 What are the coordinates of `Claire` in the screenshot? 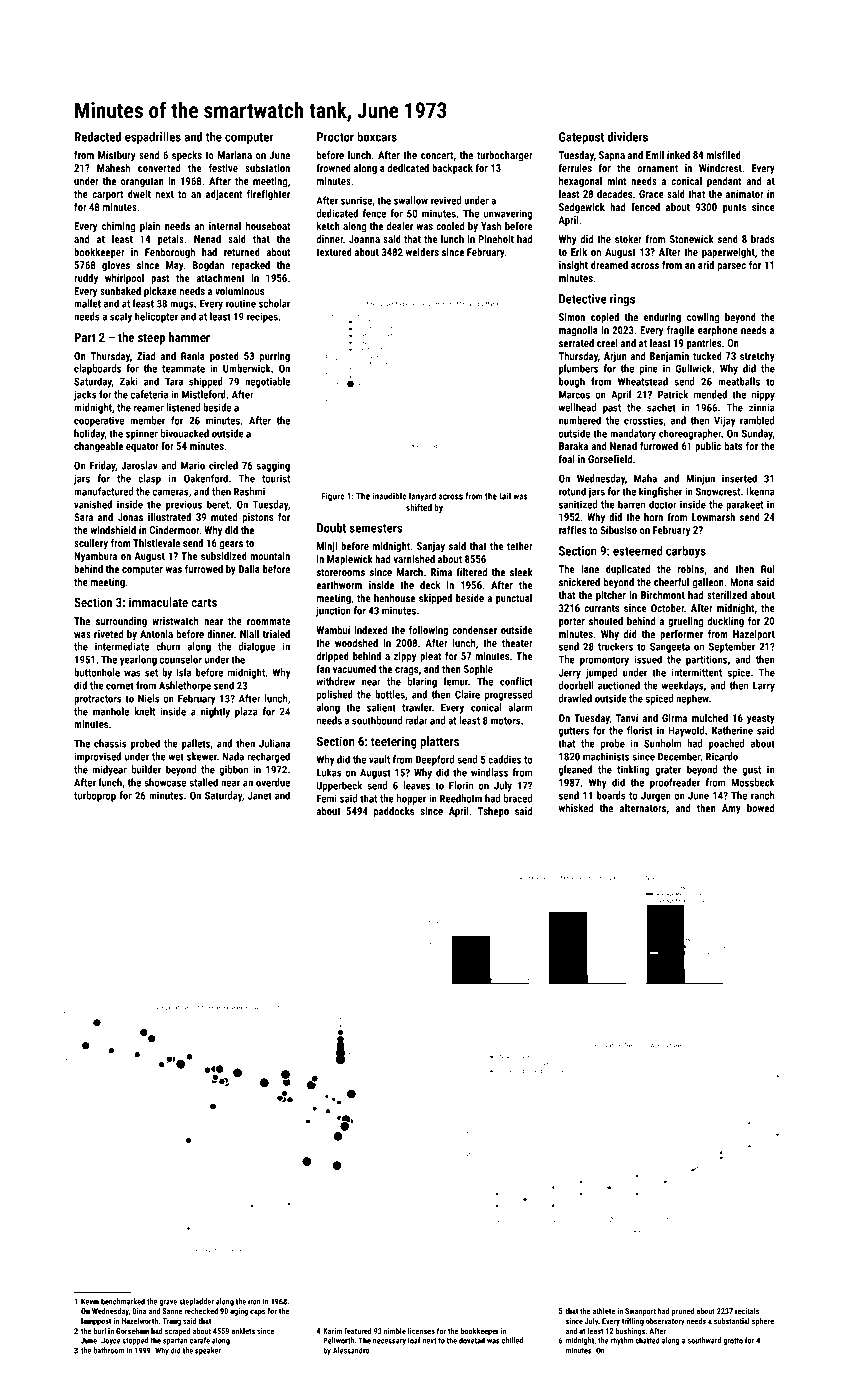 It's located at (467, 694).
